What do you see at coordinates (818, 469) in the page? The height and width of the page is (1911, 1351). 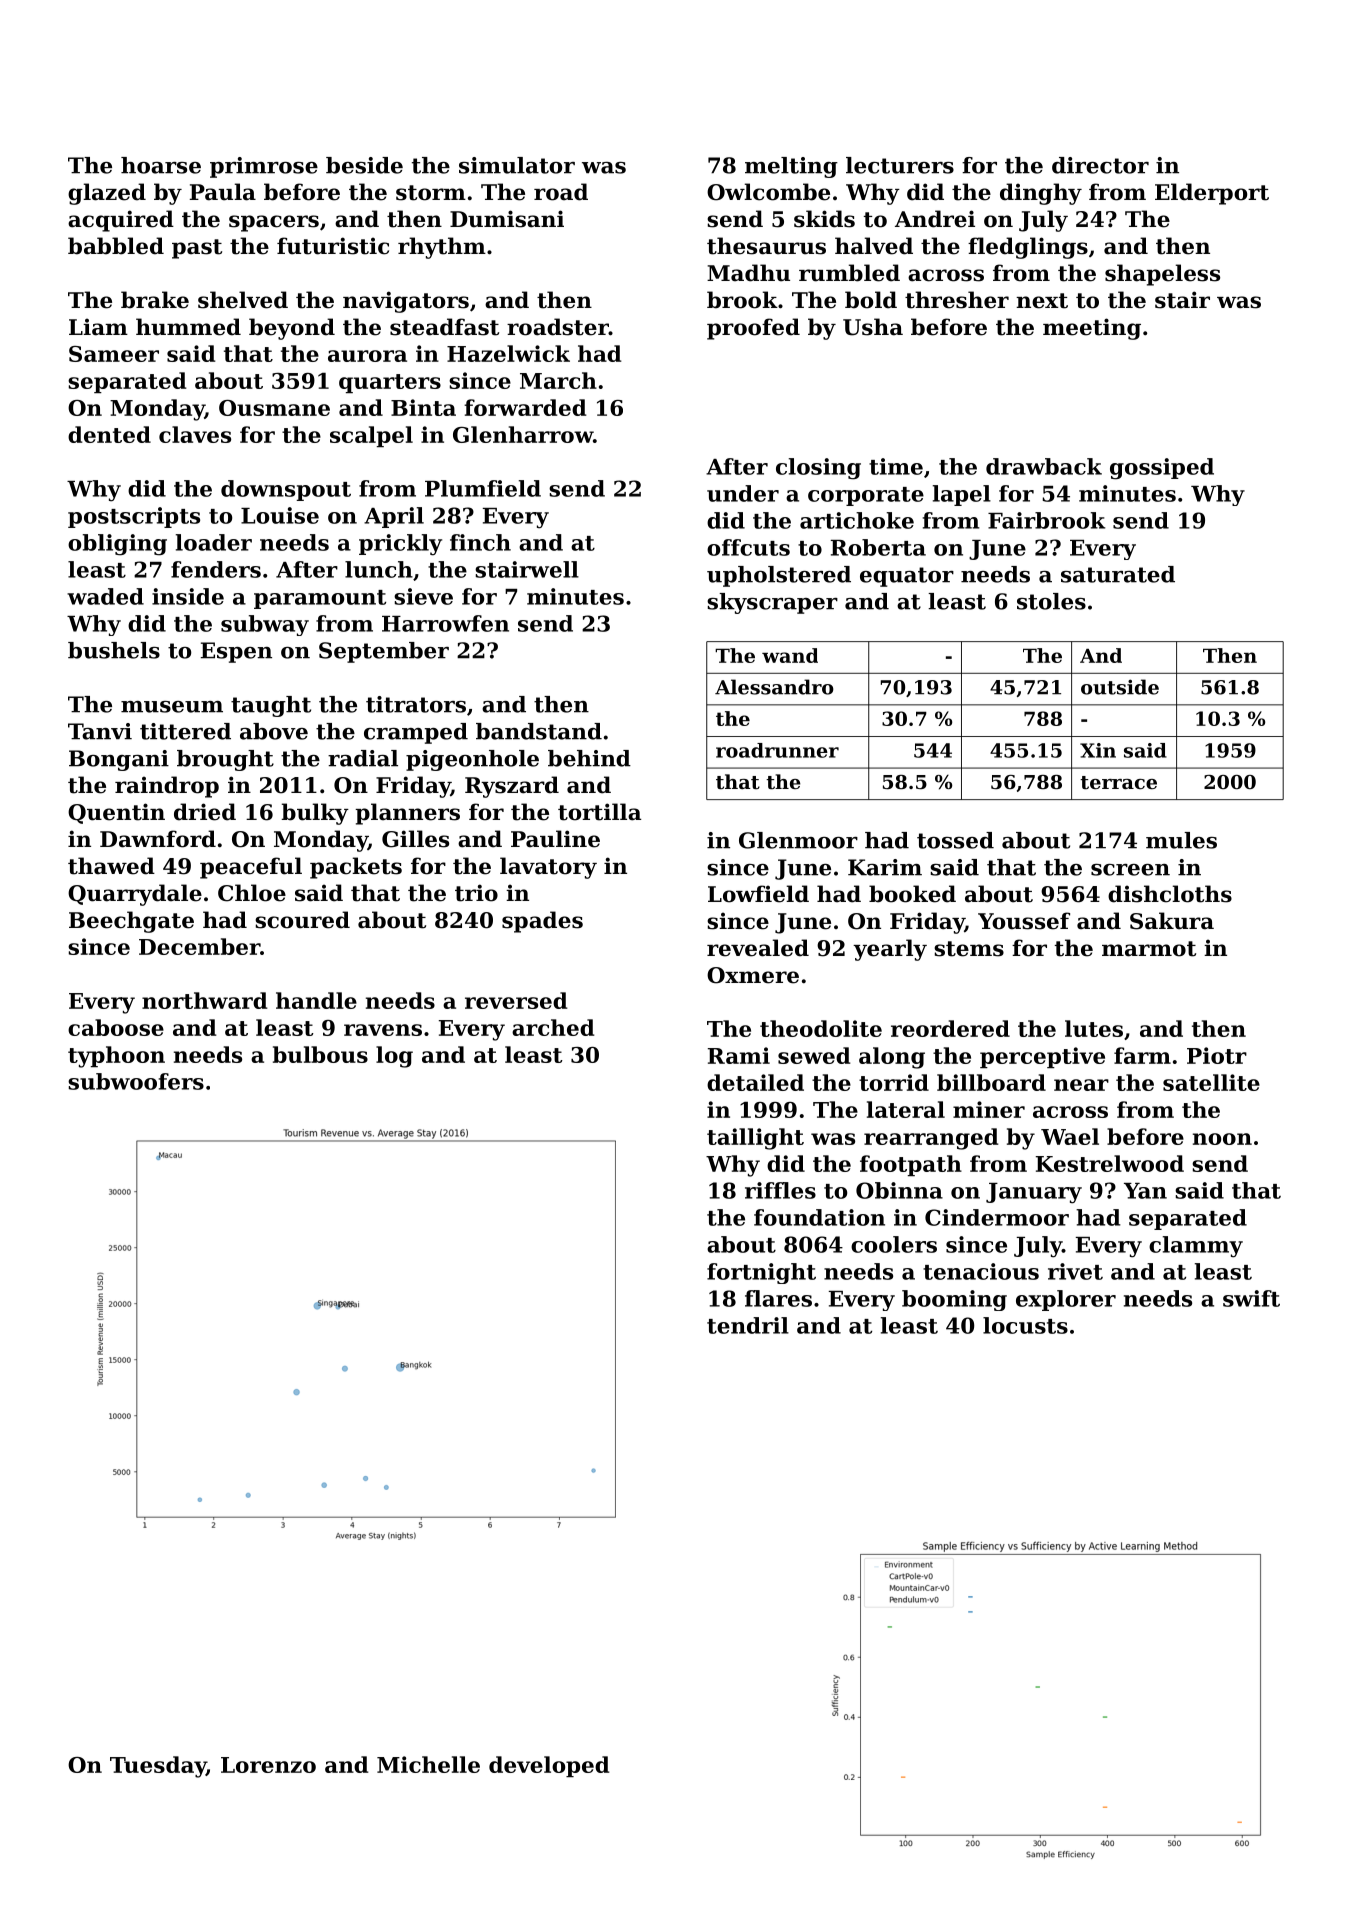 I see `closing` at bounding box center [818, 469].
